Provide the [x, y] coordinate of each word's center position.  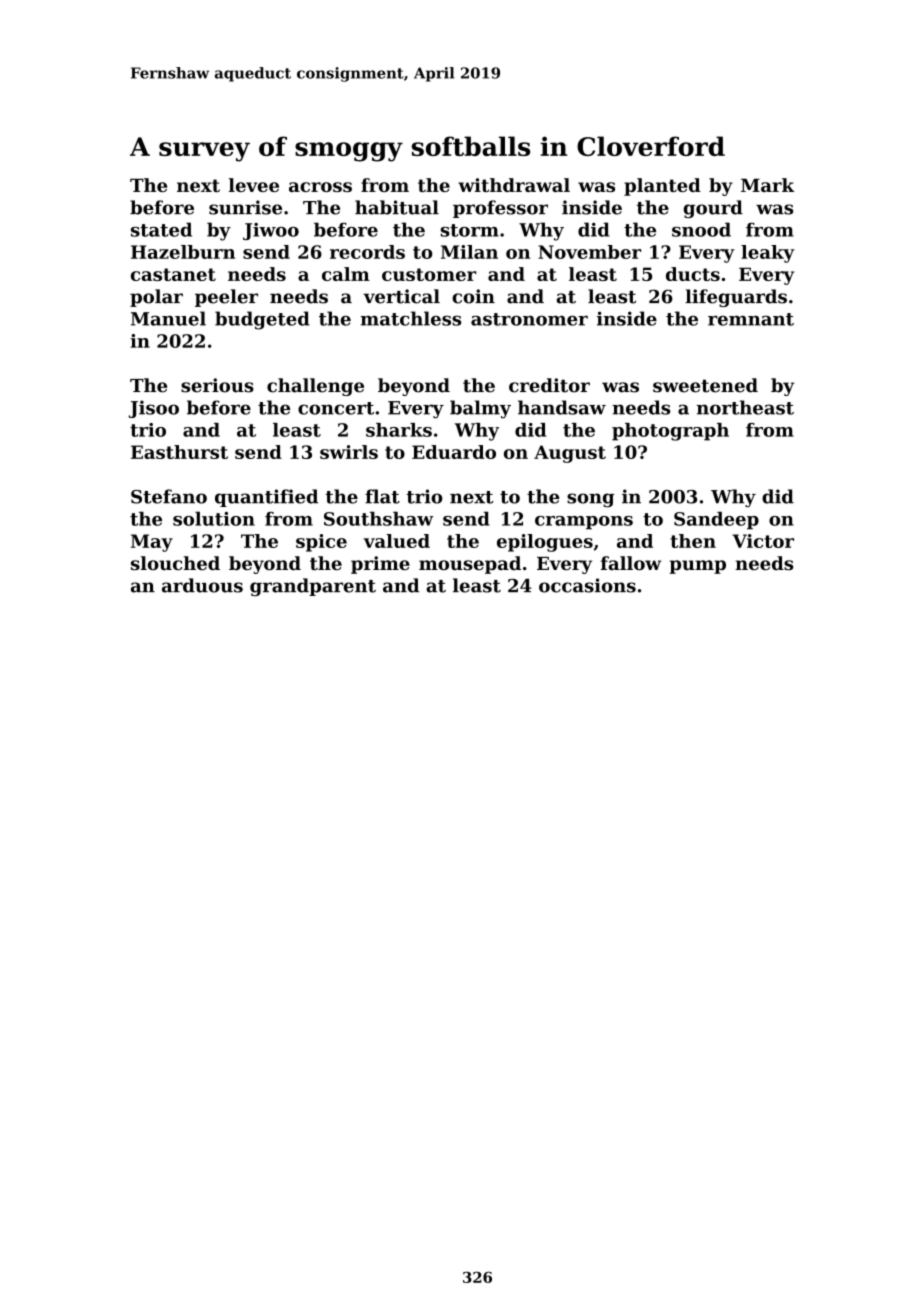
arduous [202, 585]
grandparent [313, 587]
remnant [751, 319]
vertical [401, 296]
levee [254, 185]
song [590, 500]
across [320, 187]
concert [336, 408]
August [570, 454]
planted [662, 187]
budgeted [262, 320]
